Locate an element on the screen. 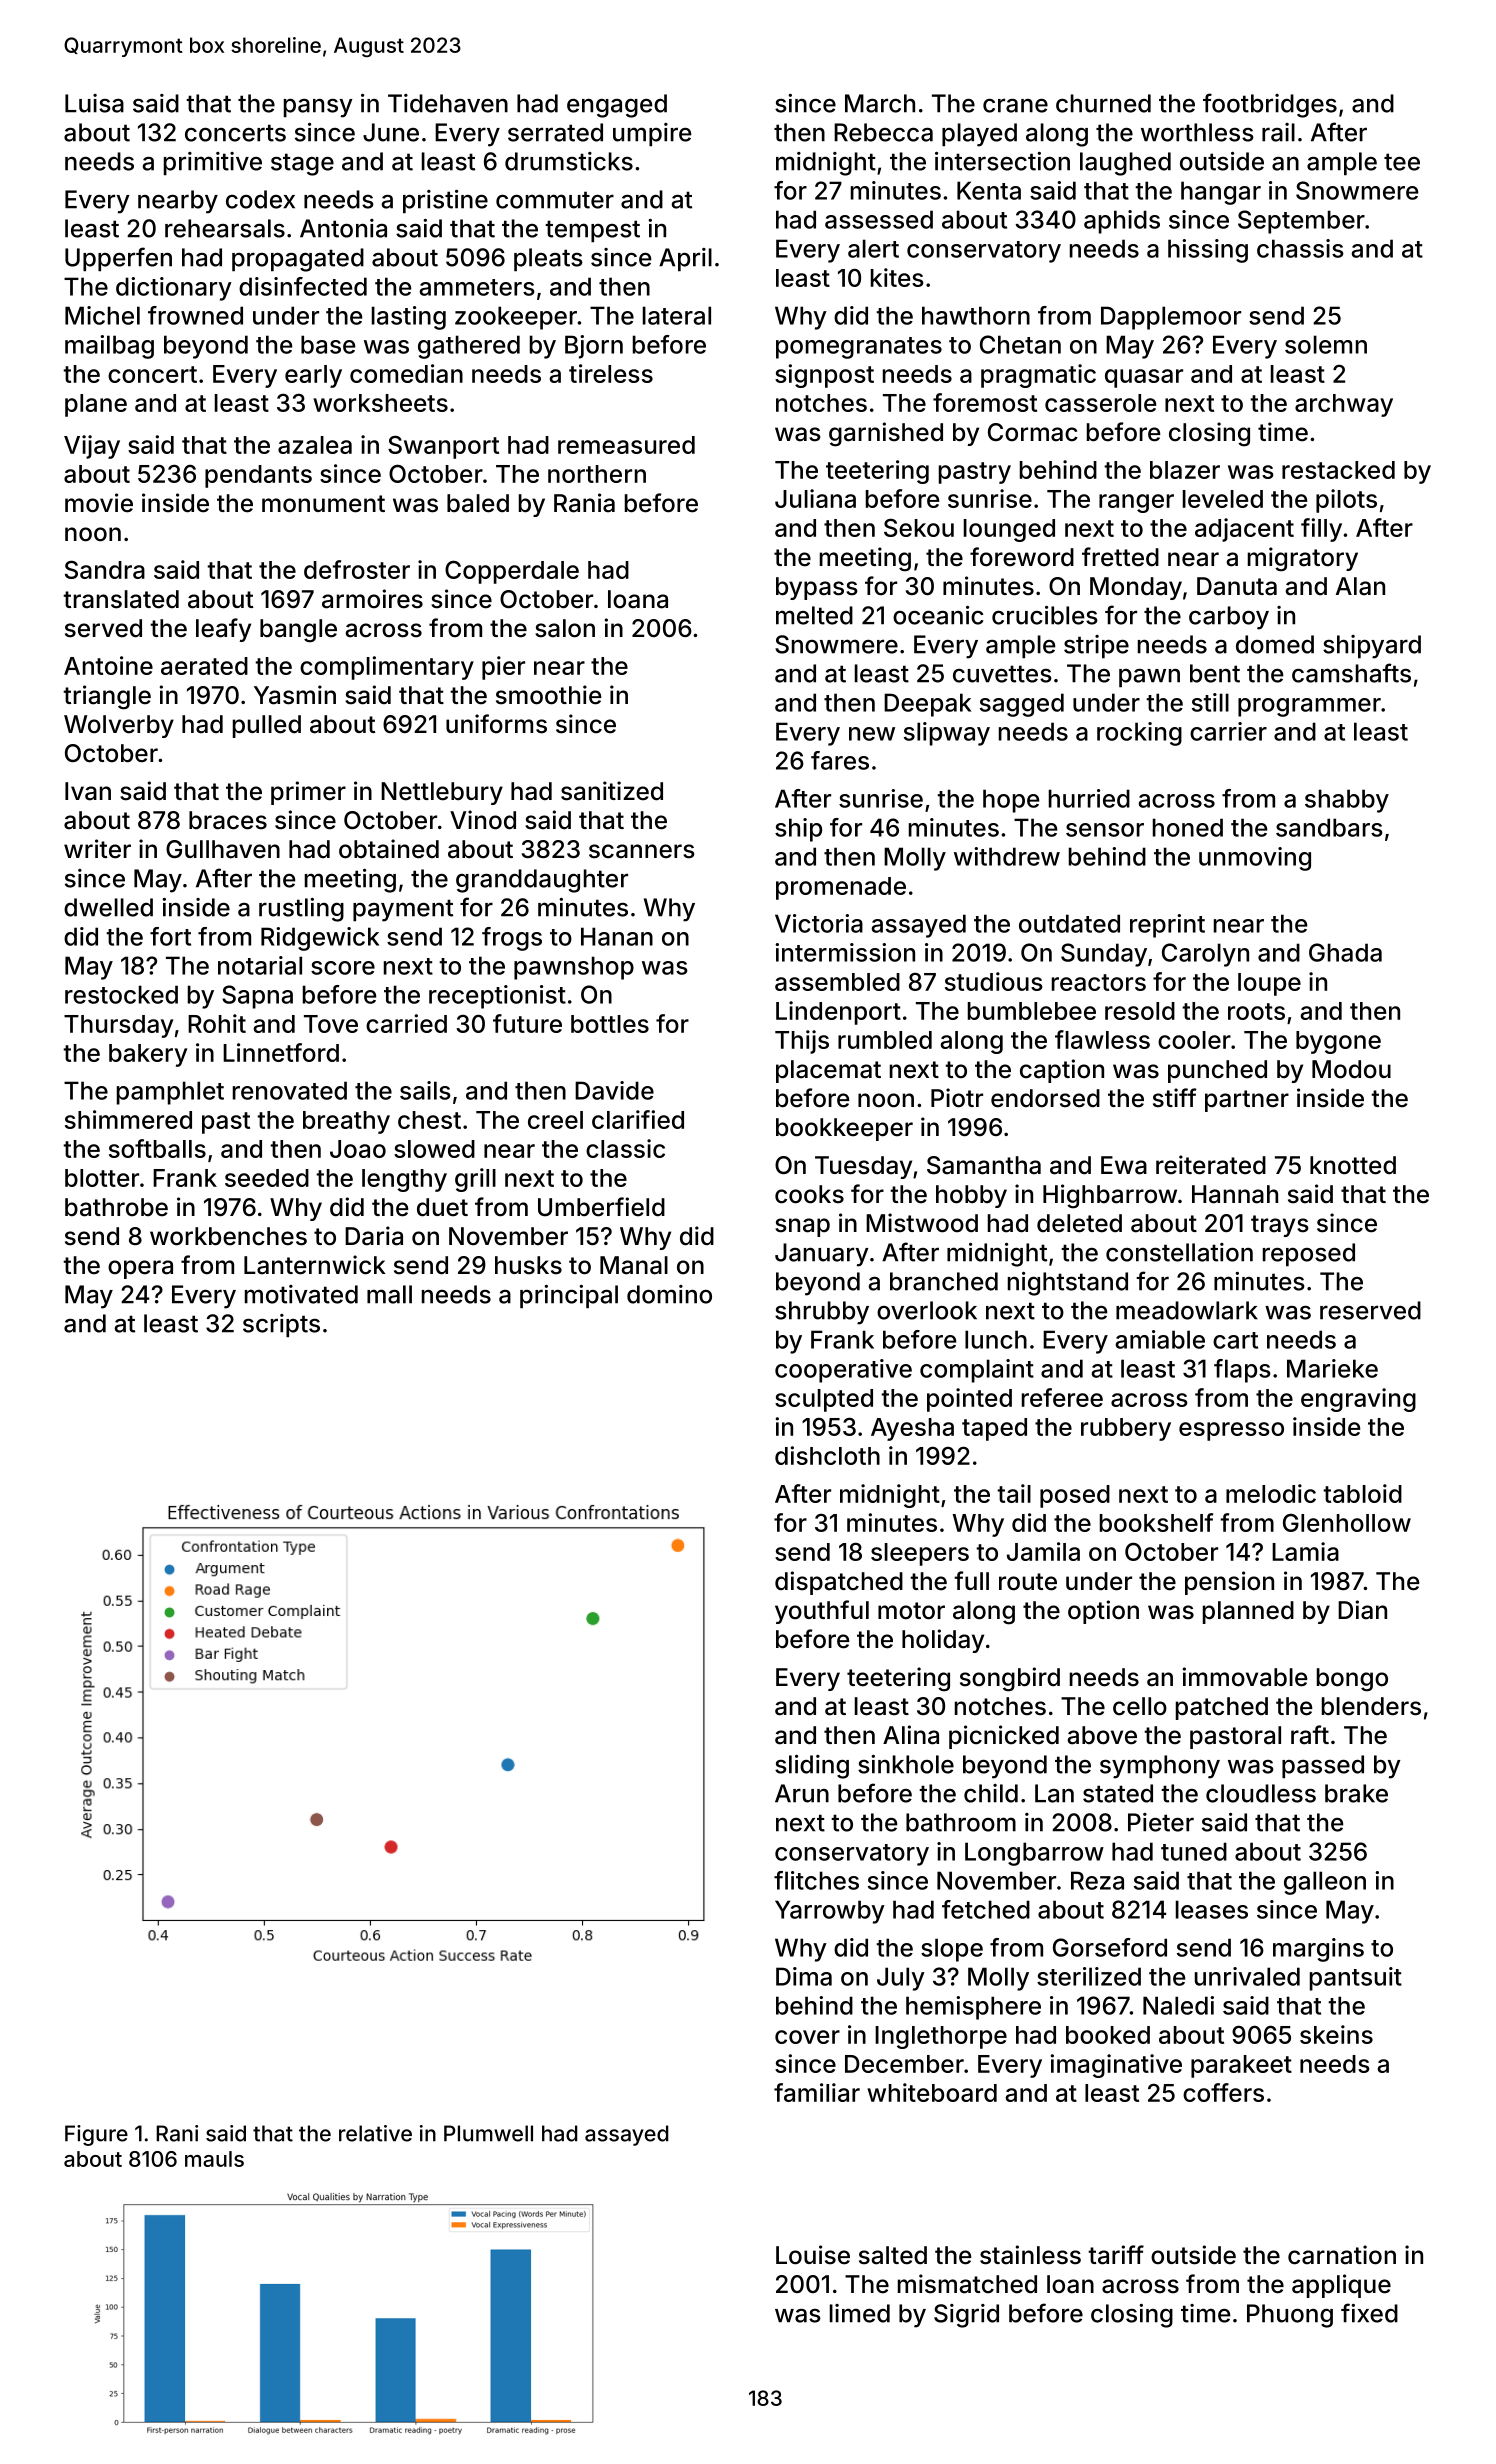 The width and height of the screenshot is (1496, 2464). camshafts is located at coordinates (1351, 673).
